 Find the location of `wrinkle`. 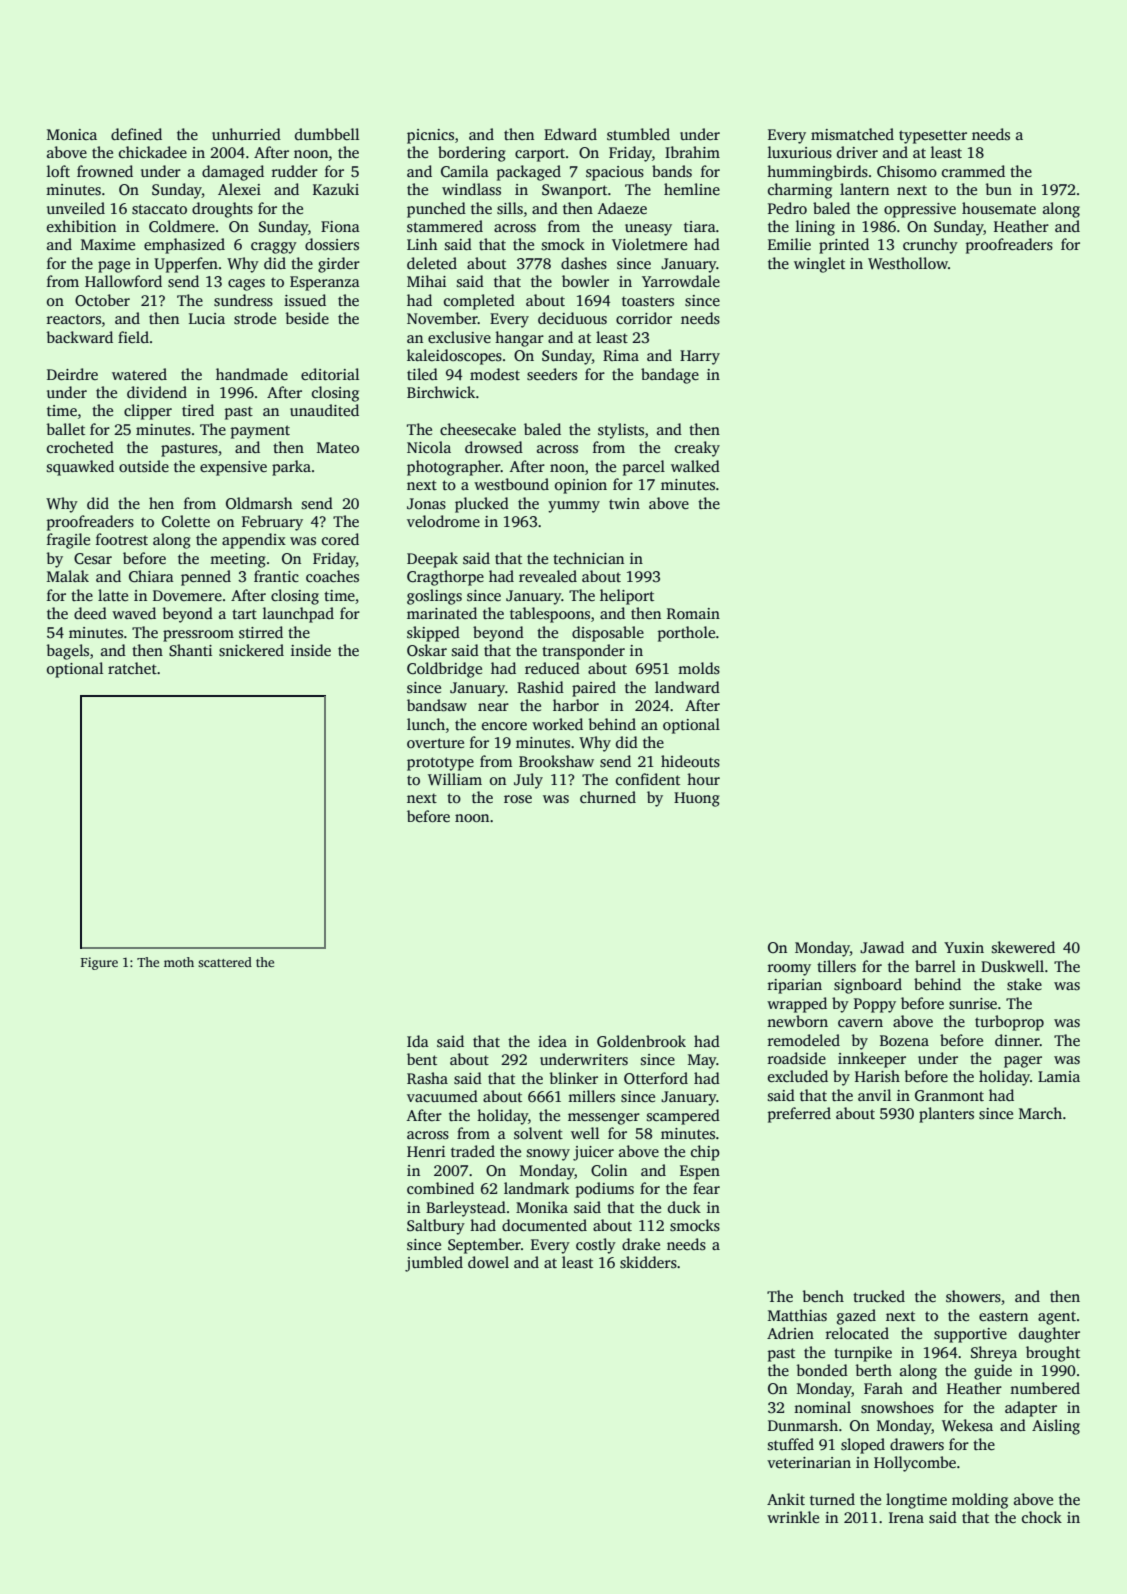

wrinkle is located at coordinates (793, 1517).
